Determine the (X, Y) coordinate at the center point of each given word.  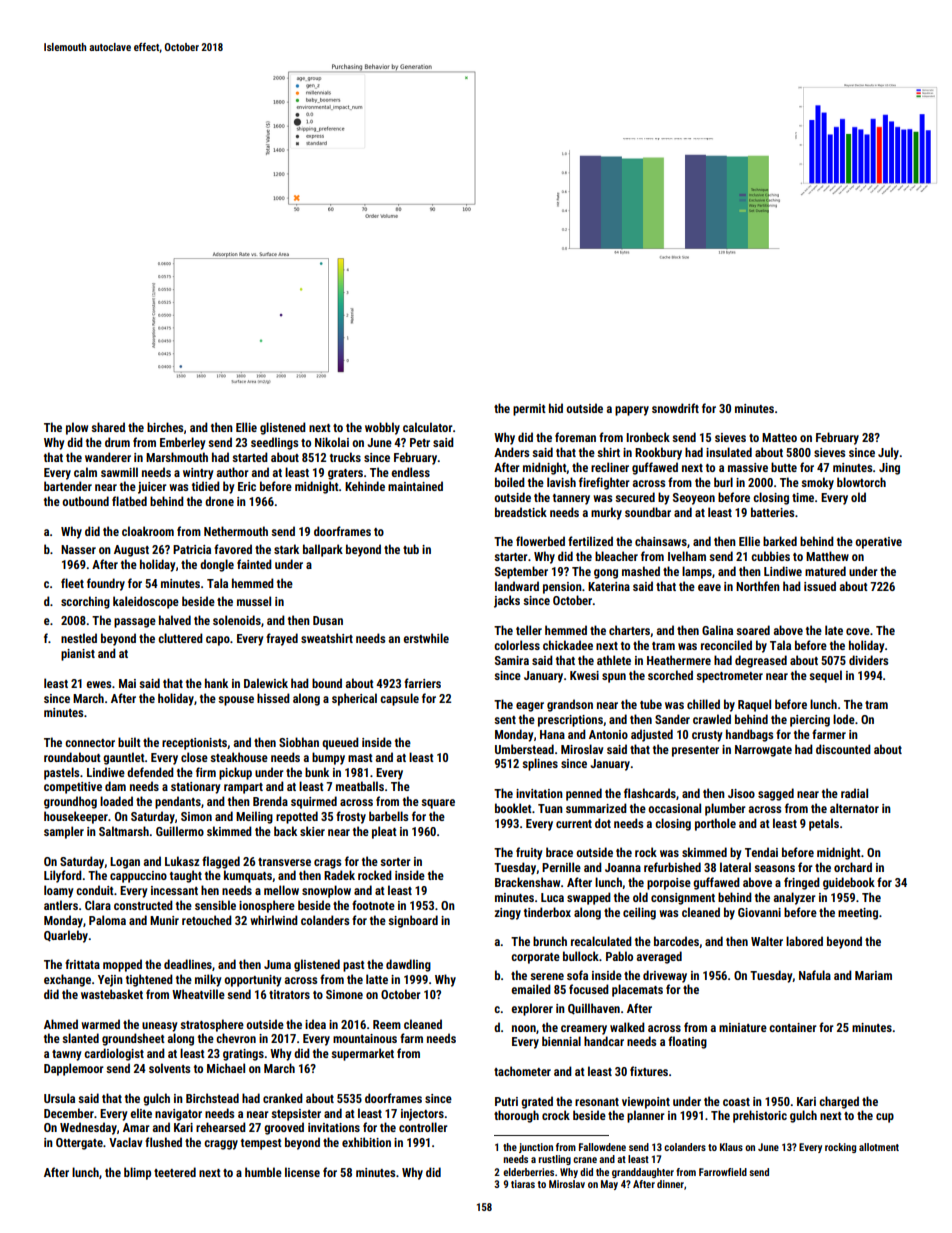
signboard (413, 921)
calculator (428, 427)
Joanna (623, 867)
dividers (868, 660)
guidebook (849, 883)
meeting (858, 914)
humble (263, 1172)
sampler (64, 832)
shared (108, 427)
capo (218, 641)
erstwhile (426, 638)
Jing (889, 469)
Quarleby (66, 936)
